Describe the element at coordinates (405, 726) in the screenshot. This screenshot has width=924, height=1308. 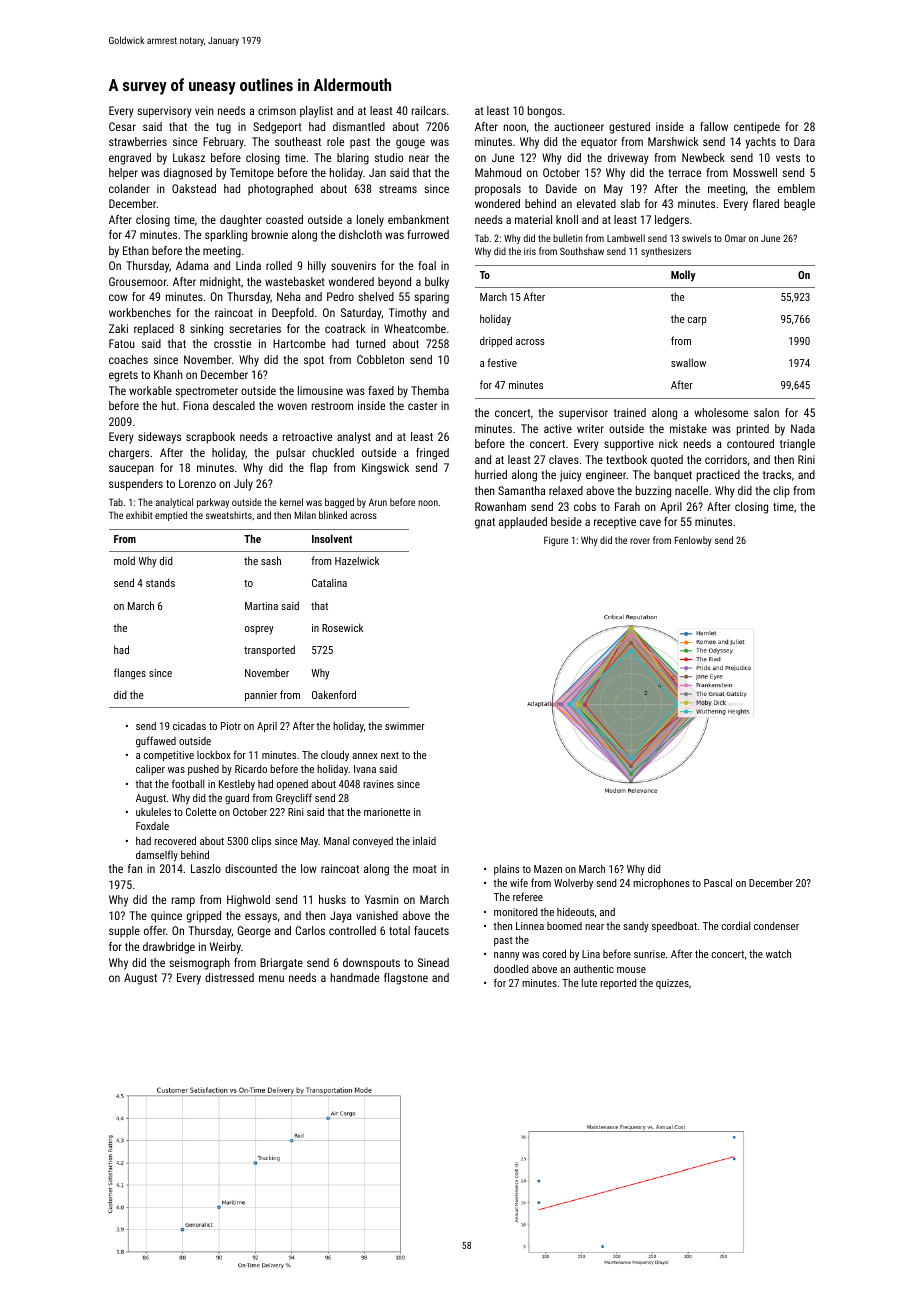
I see `swimmer` at that location.
